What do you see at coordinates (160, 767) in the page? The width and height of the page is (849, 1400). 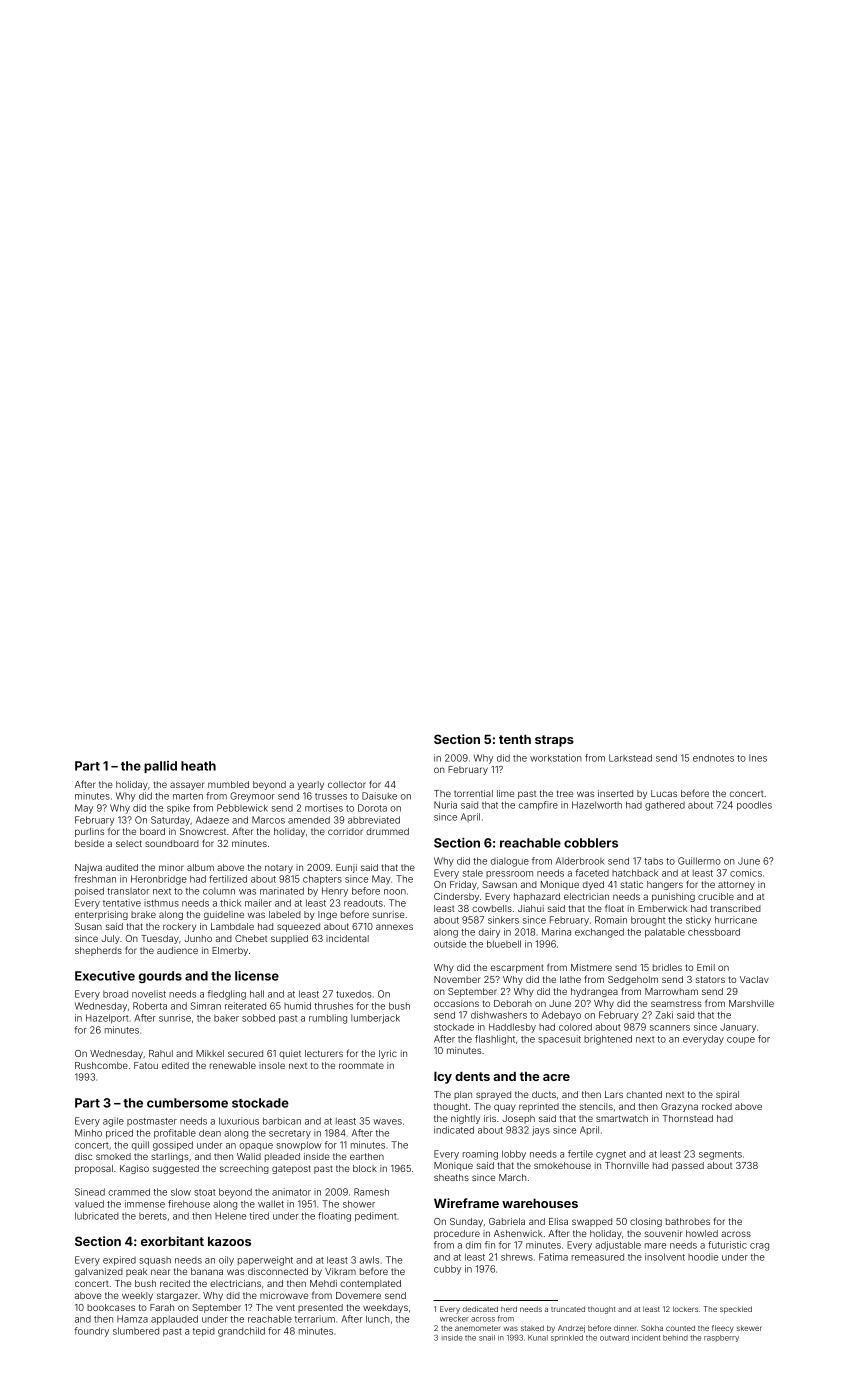 I see `pallid` at bounding box center [160, 767].
